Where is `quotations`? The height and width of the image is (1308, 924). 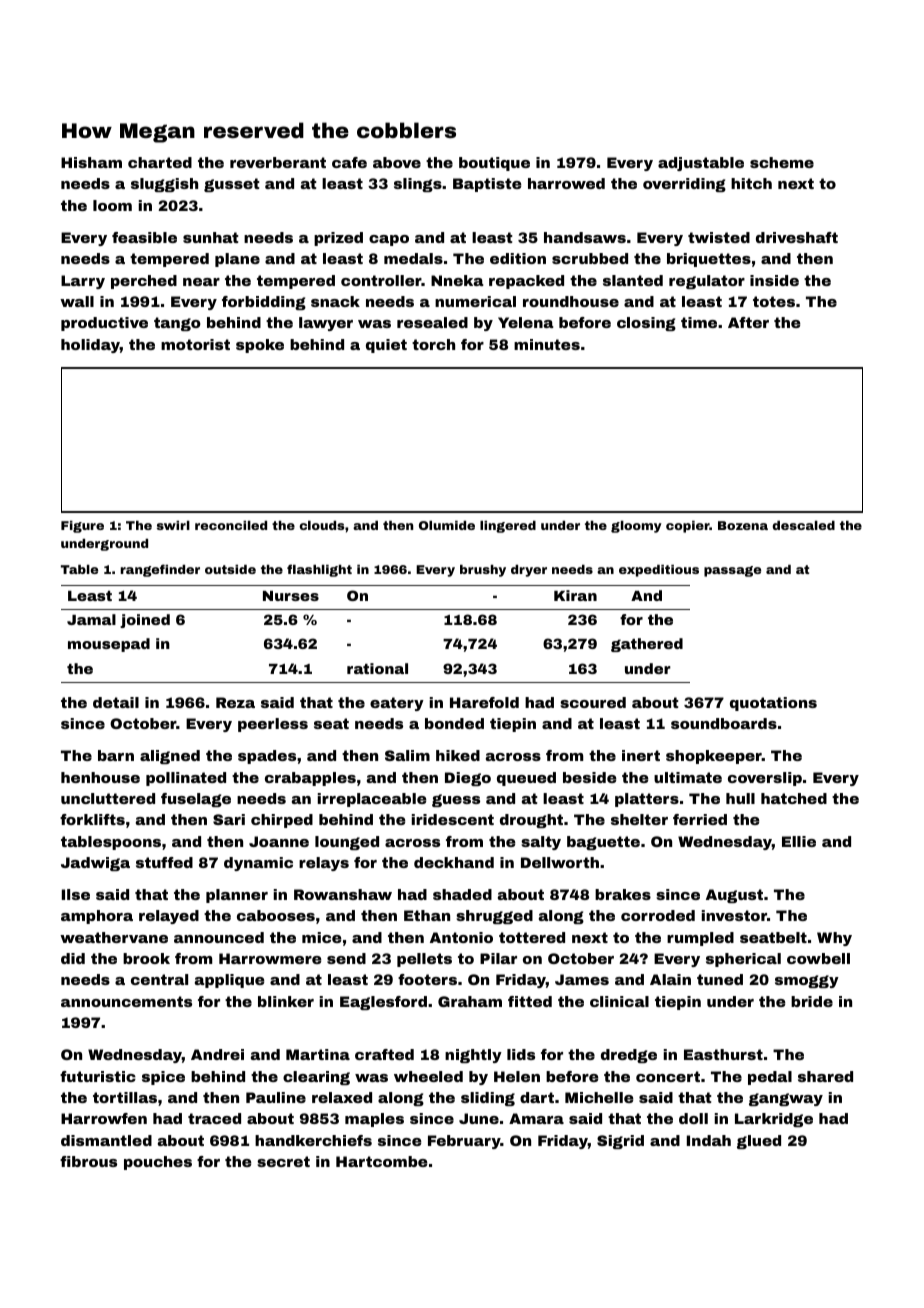
quotations is located at coordinates (773, 704).
